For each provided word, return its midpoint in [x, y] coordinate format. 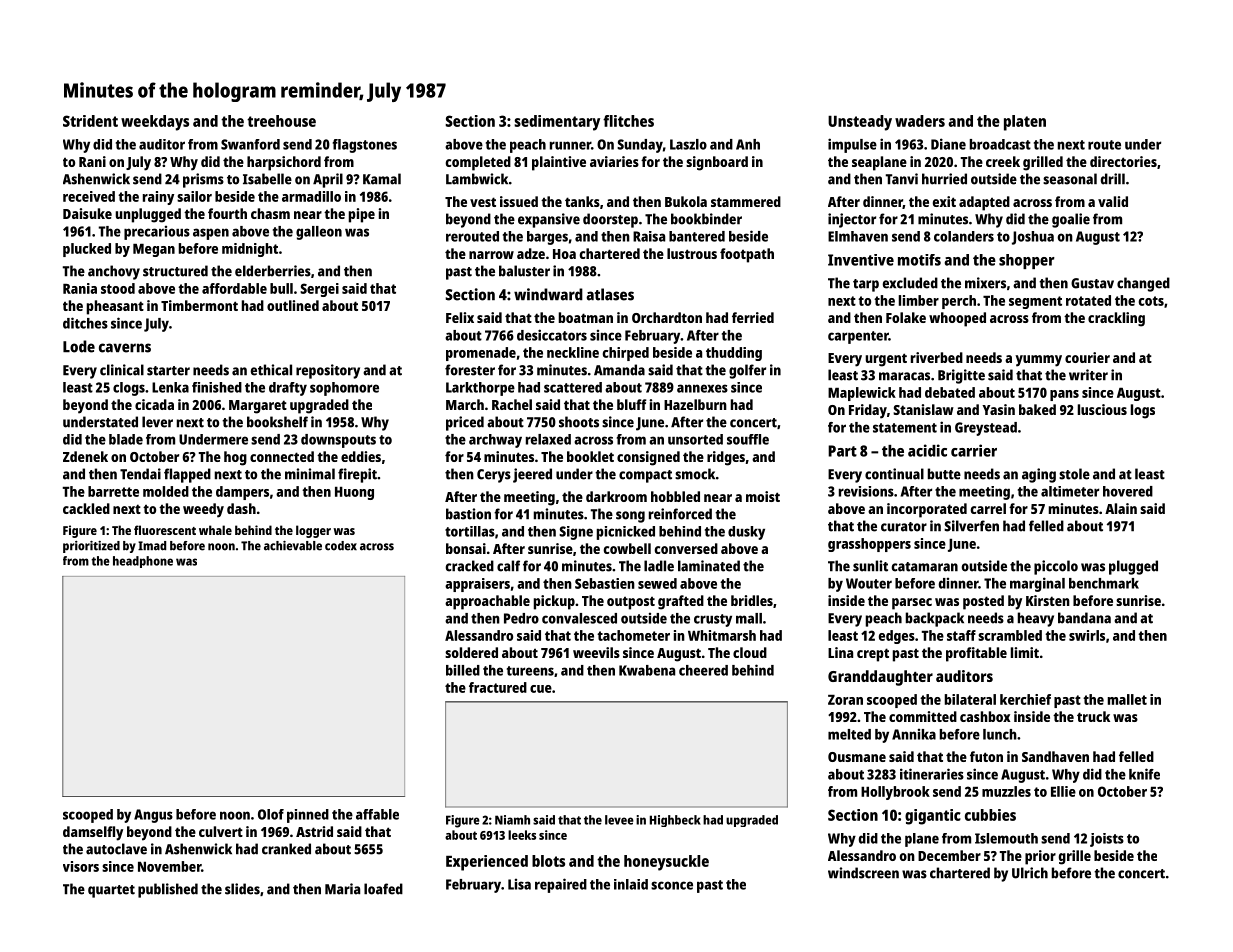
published [168, 890]
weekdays [155, 123]
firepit [357, 475]
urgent [886, 360]
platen [1025, 123]
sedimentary [557, 123]
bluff [631, 404]
